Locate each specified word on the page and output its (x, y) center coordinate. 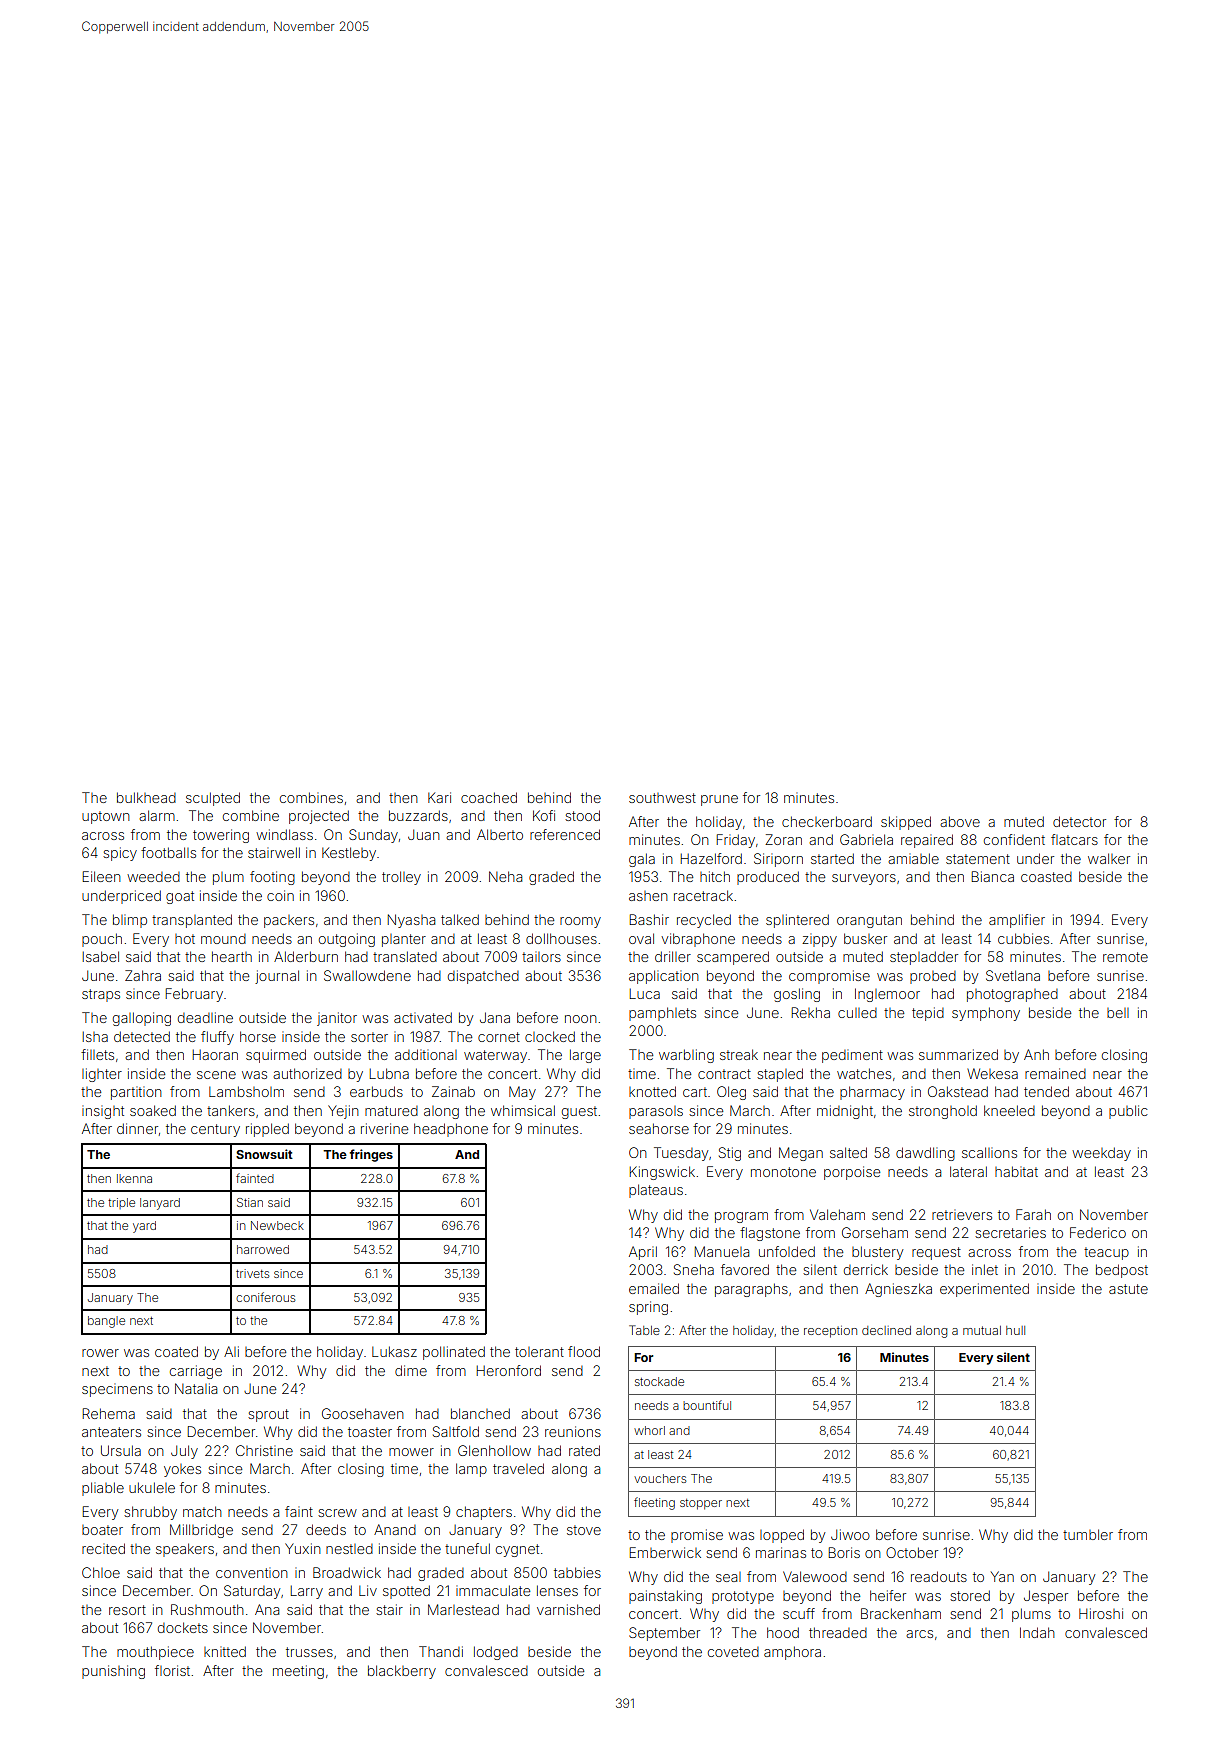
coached (489, 797)
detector (1079, 821)
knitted (225, 1651)
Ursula (121, 1450)
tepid (928, 1014)
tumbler (1088, 1534)
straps (101, 995)
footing (272, 878)
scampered (733, 958)
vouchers (660, 1478)
